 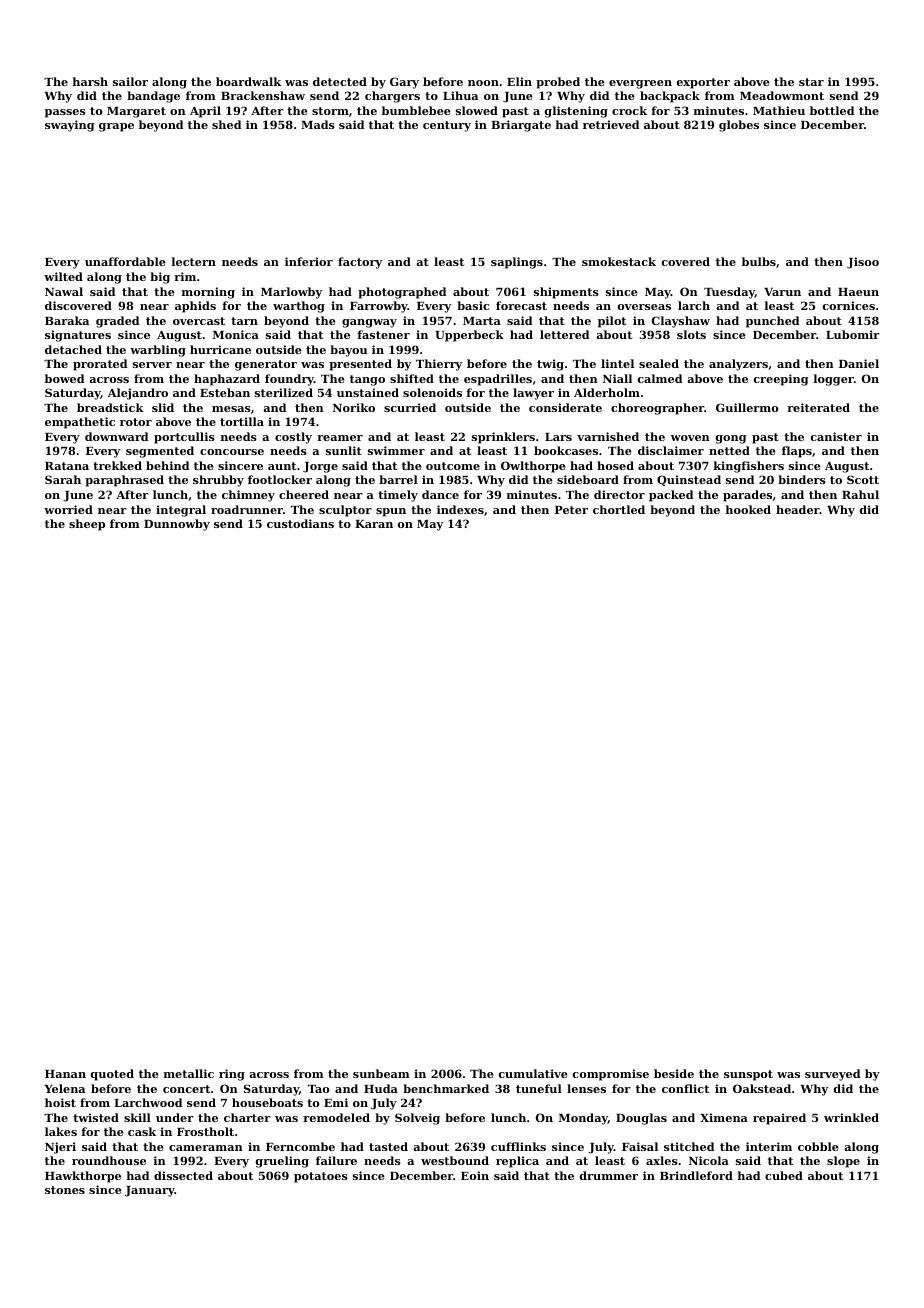 What do you see at coordinates (177, 525) in the document?
I see `Dunnowby` at bounding box center [177, 525].
